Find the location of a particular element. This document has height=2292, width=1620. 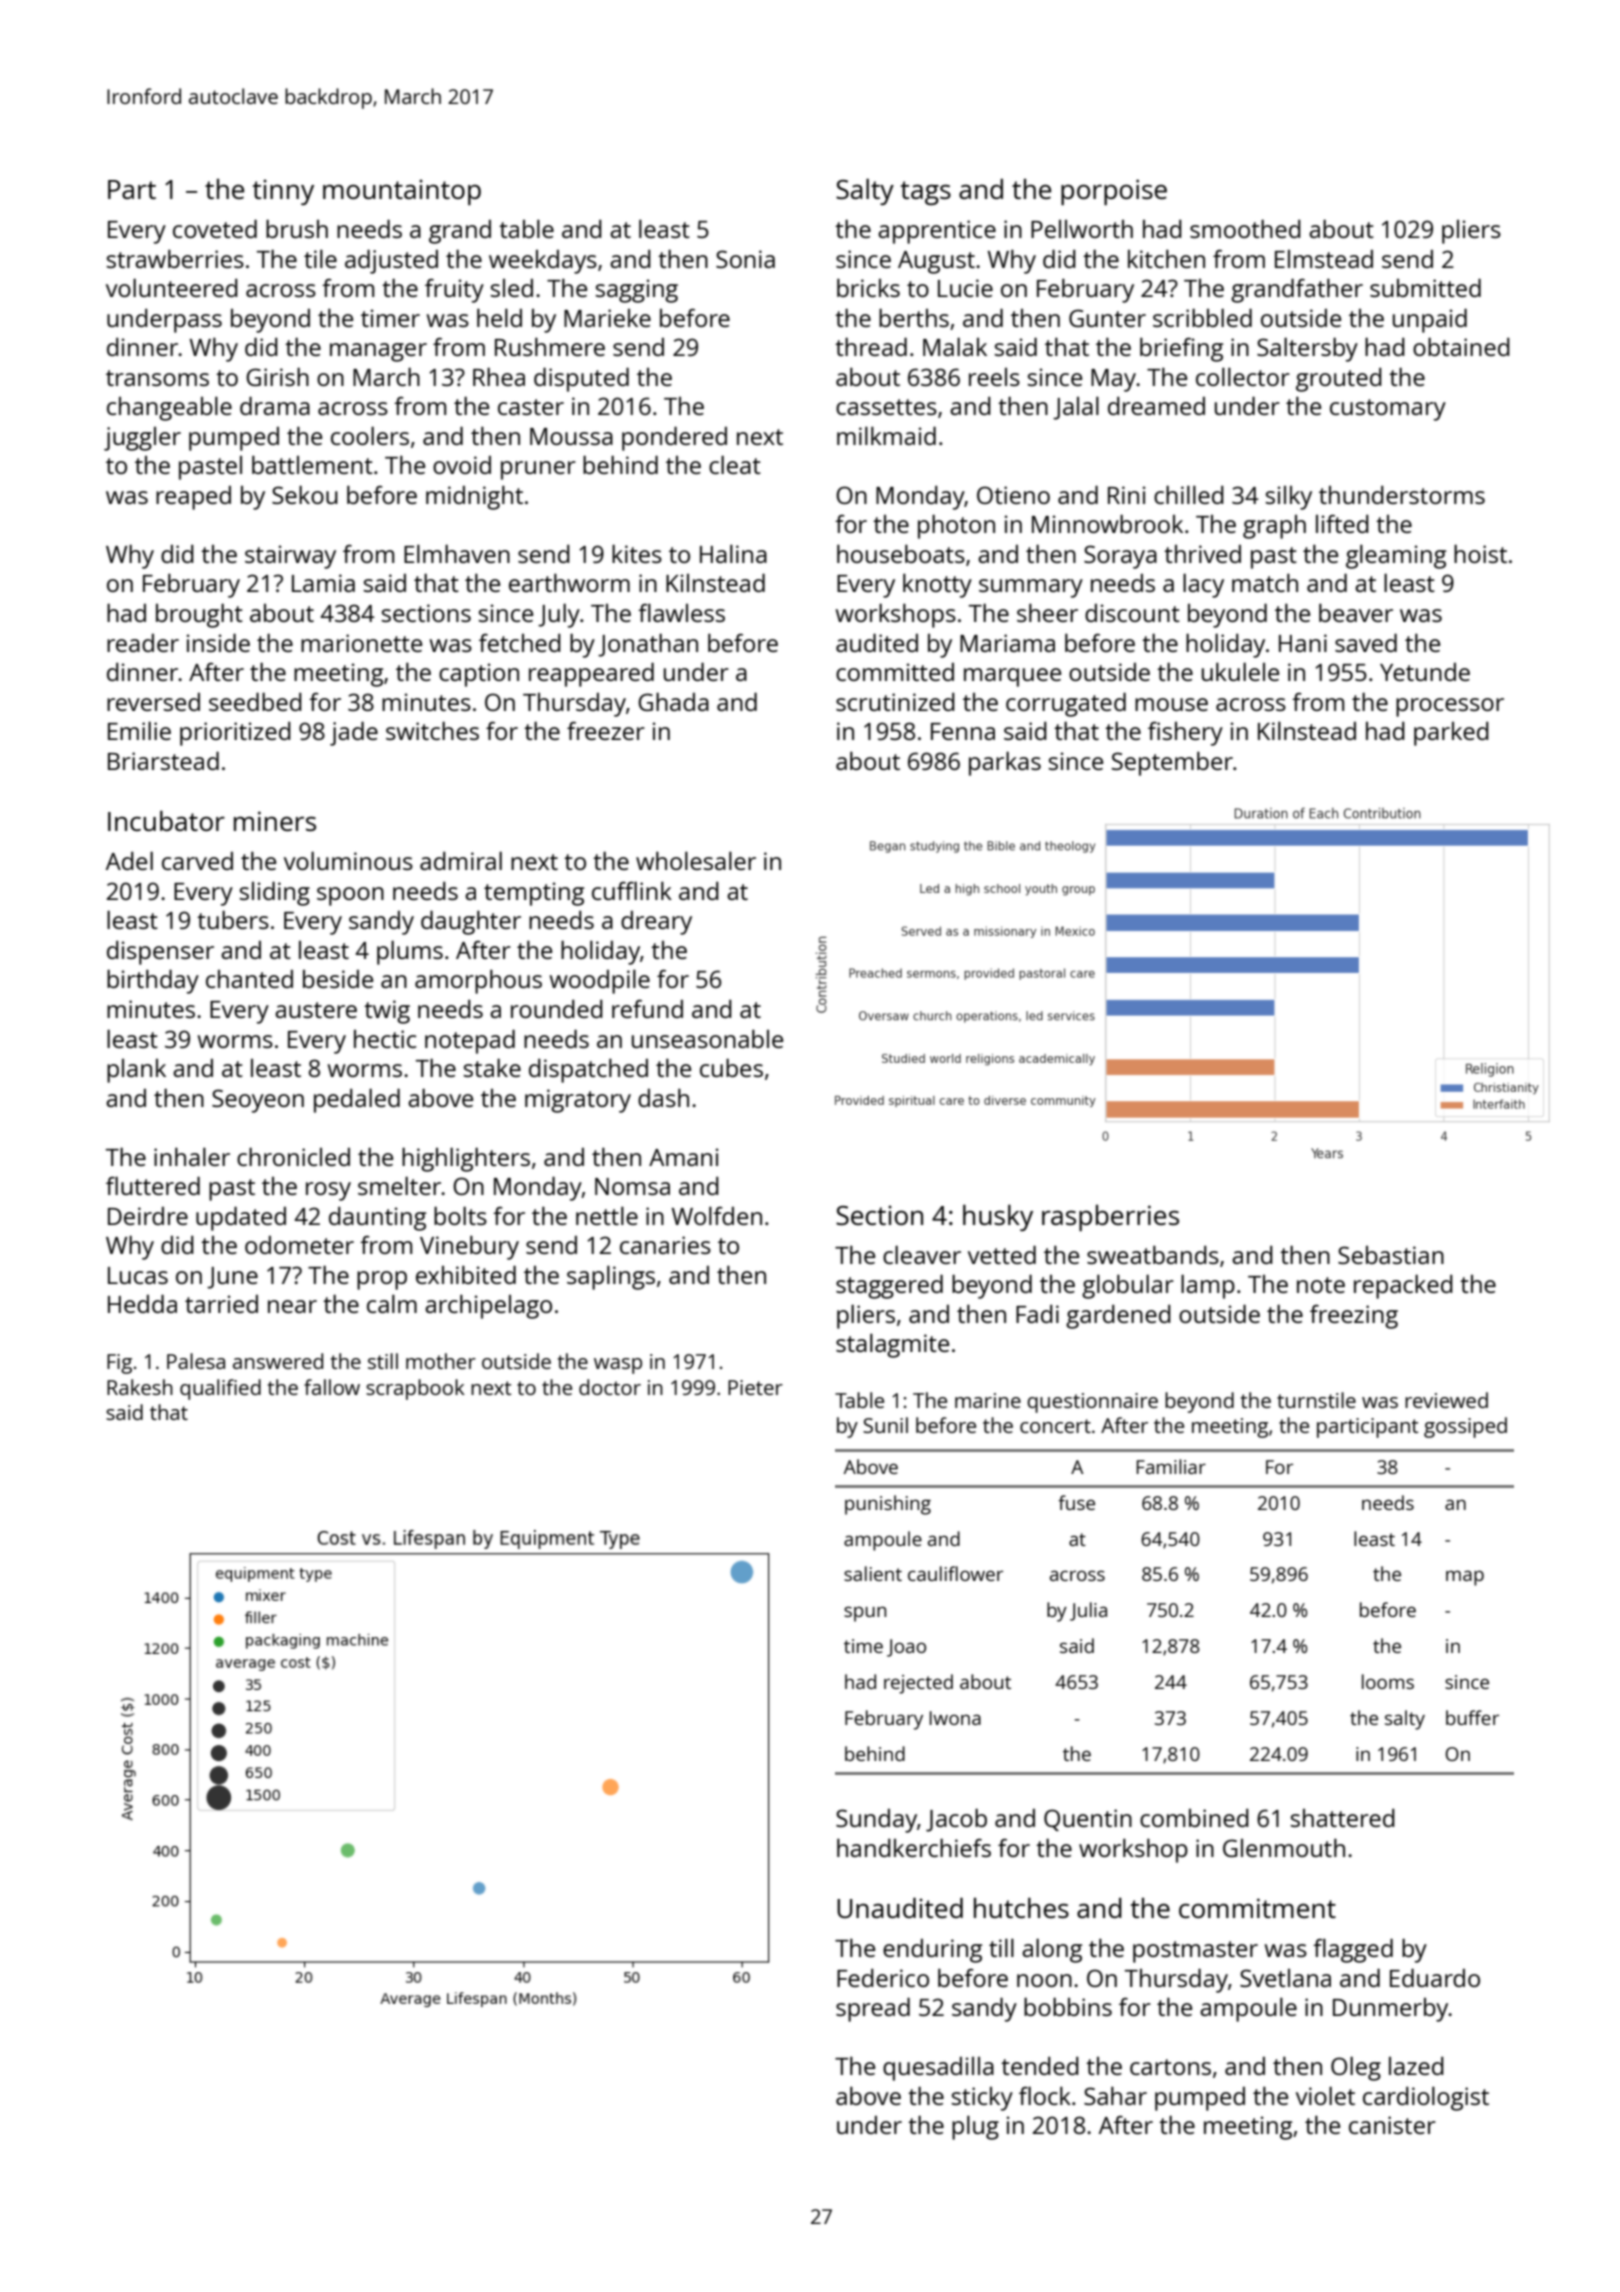

reversed is located at coordinates (153, 702).
